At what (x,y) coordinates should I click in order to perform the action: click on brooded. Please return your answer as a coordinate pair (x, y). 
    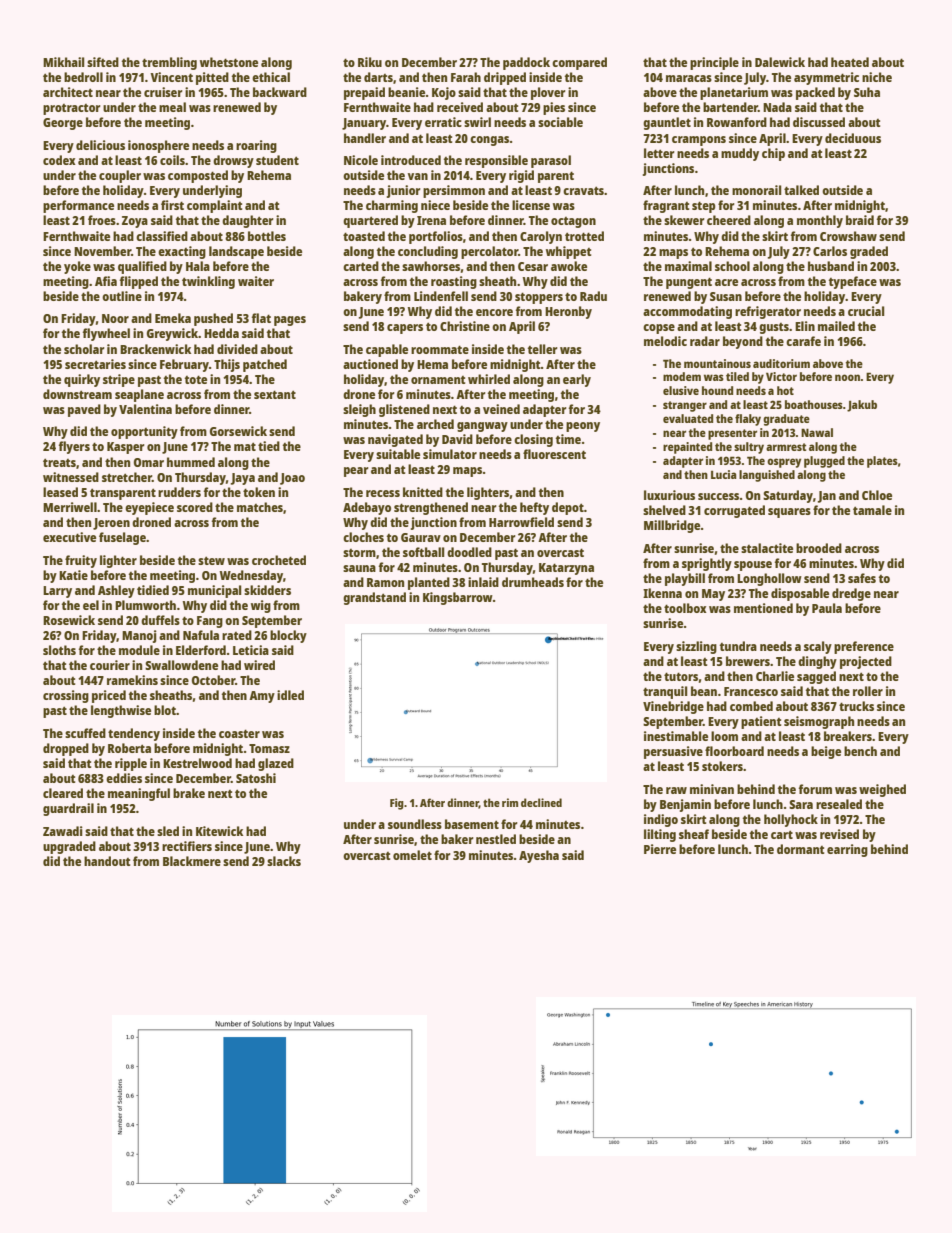
    Looking at the image, I should click on (819, 548).
